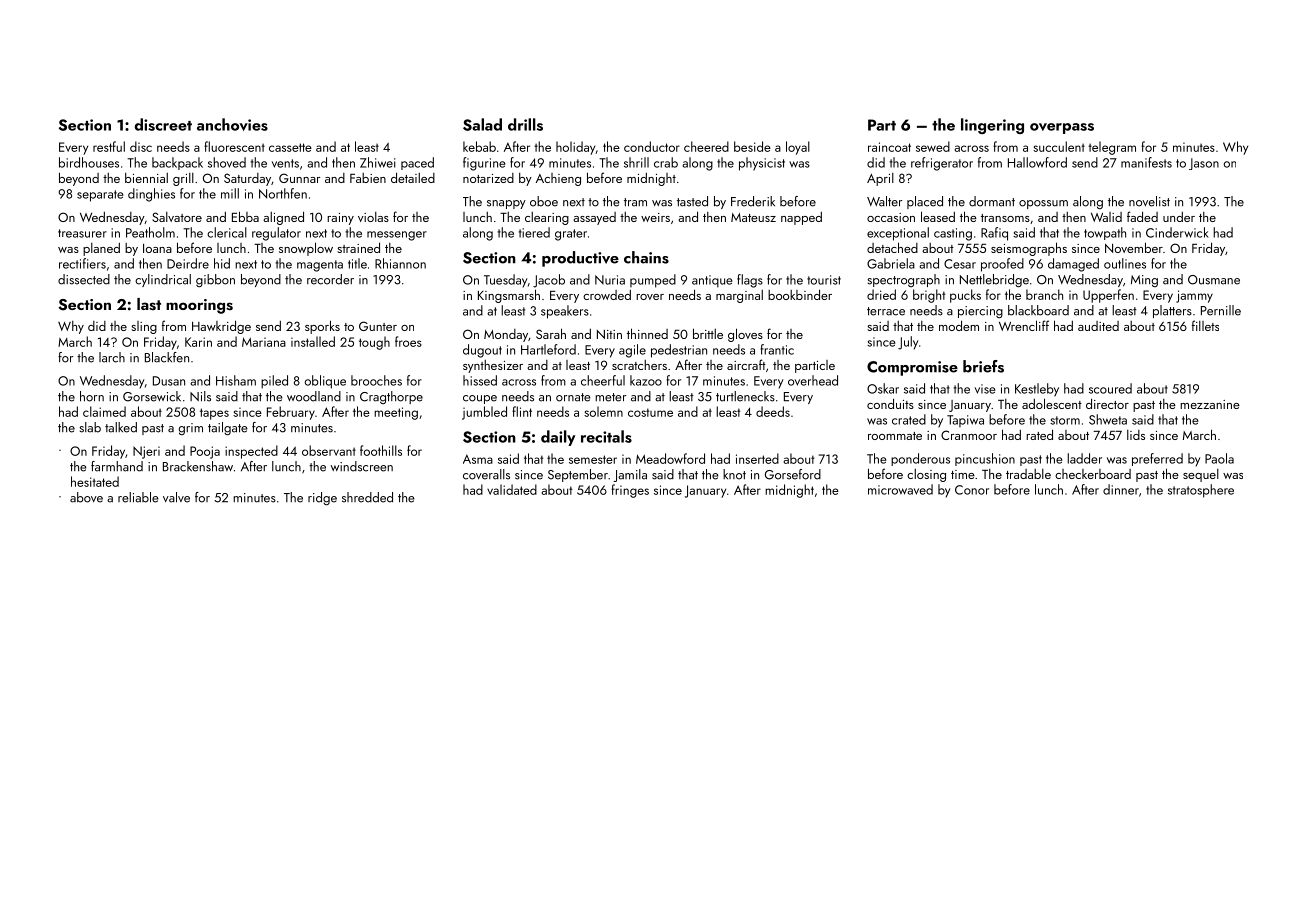  I want to click on separate, so click(100, 196).
